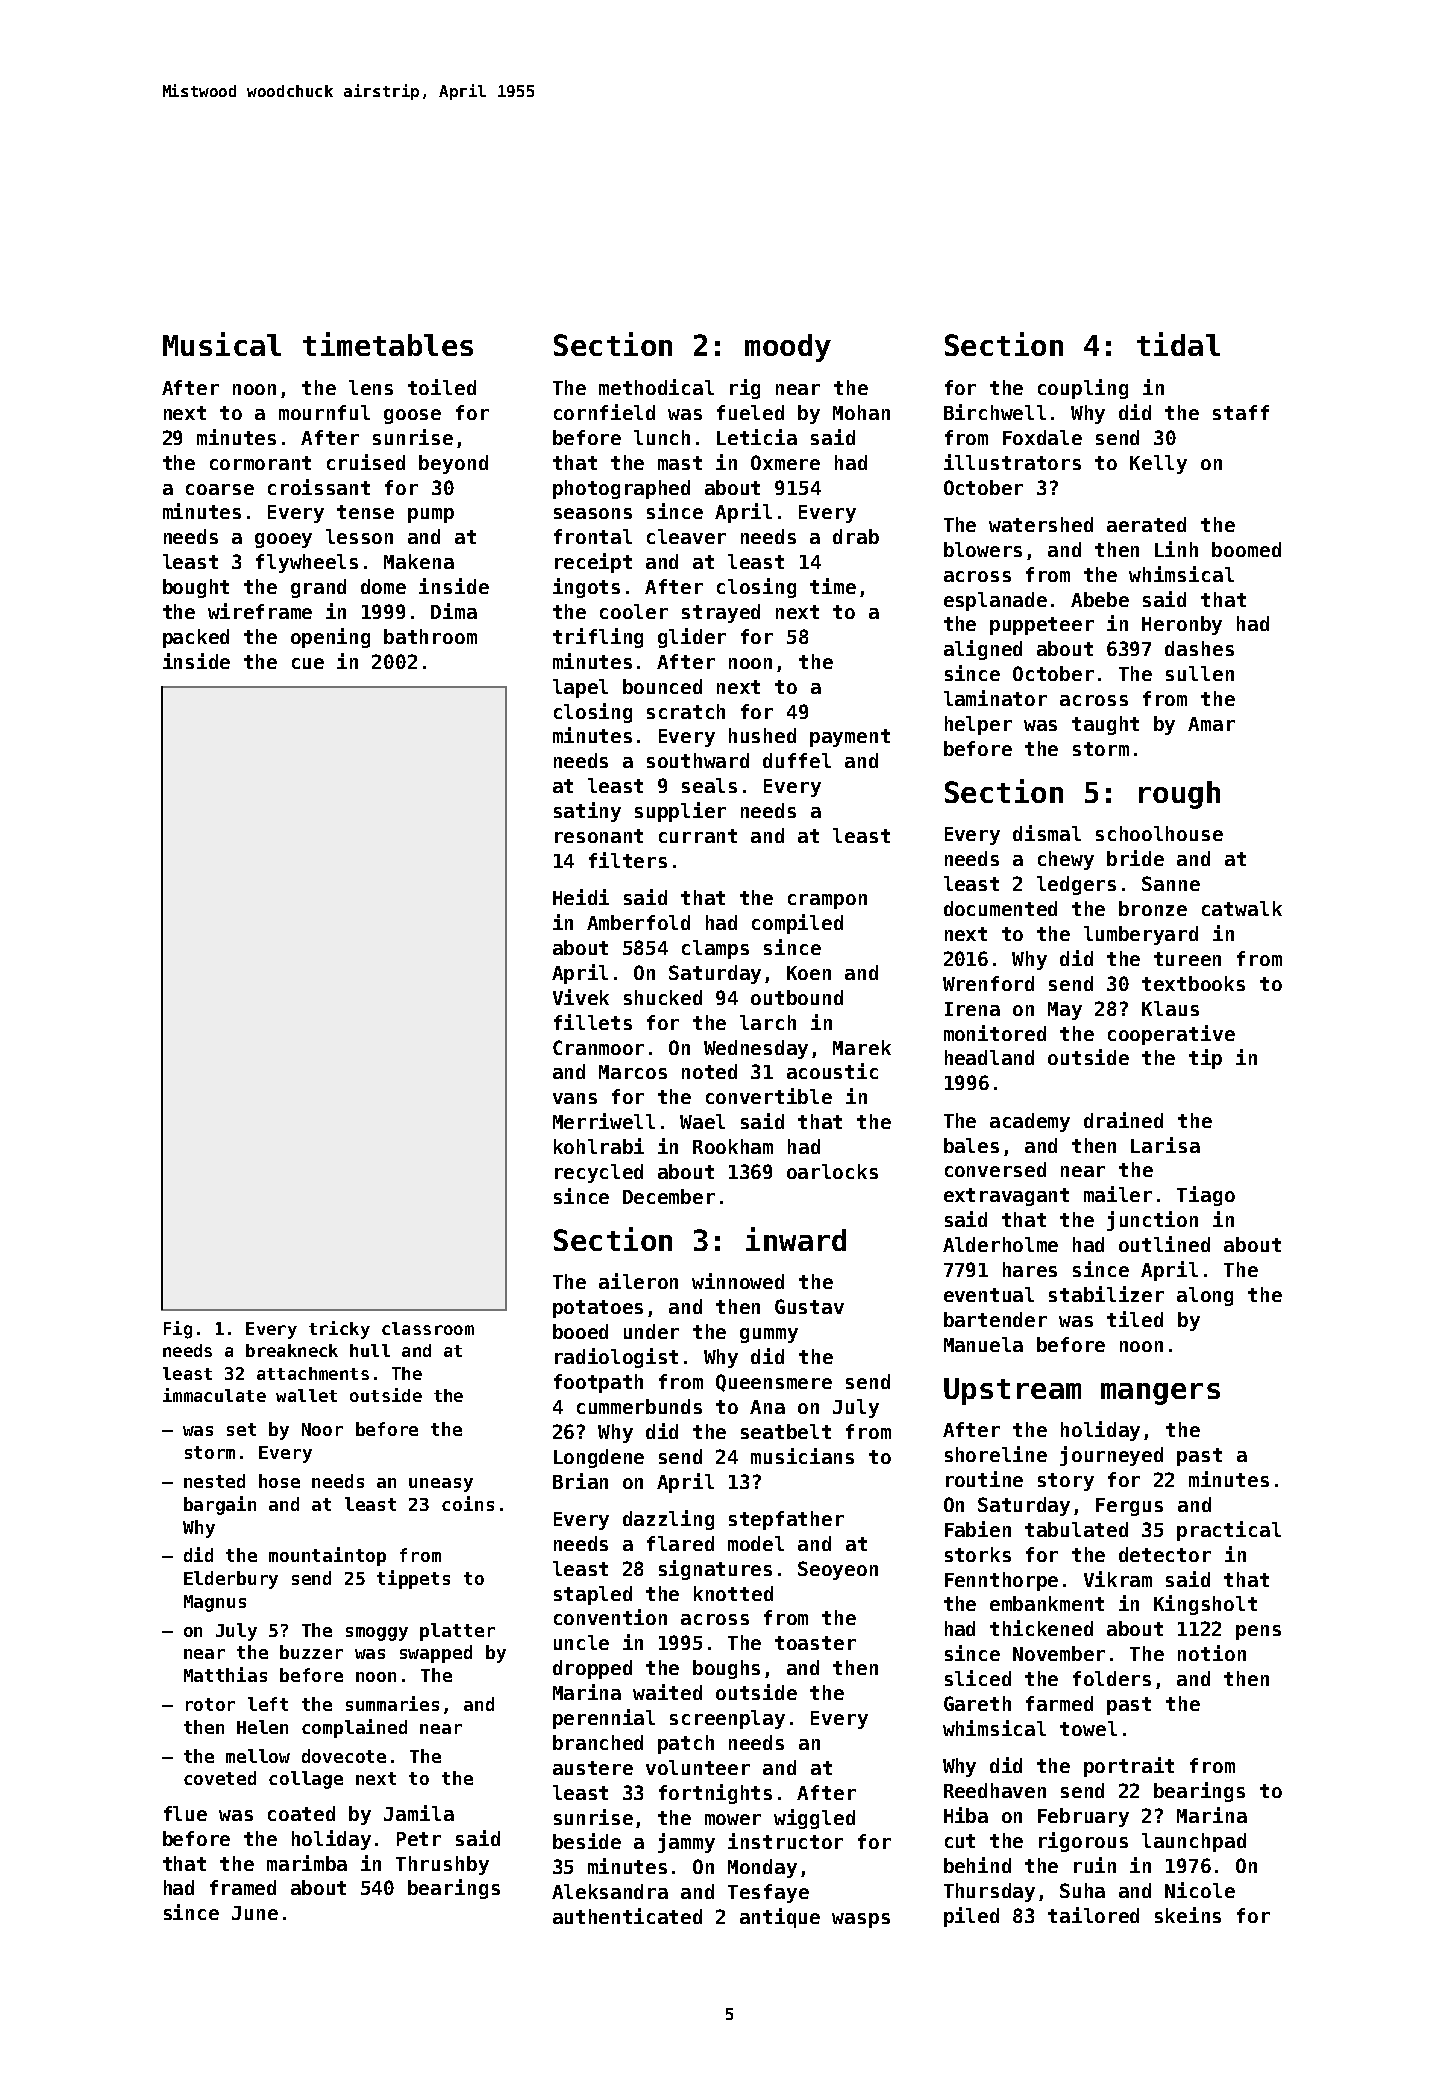  Describe the element at coordinates (995, 601) in the image. I see `esplanade` at that location.
